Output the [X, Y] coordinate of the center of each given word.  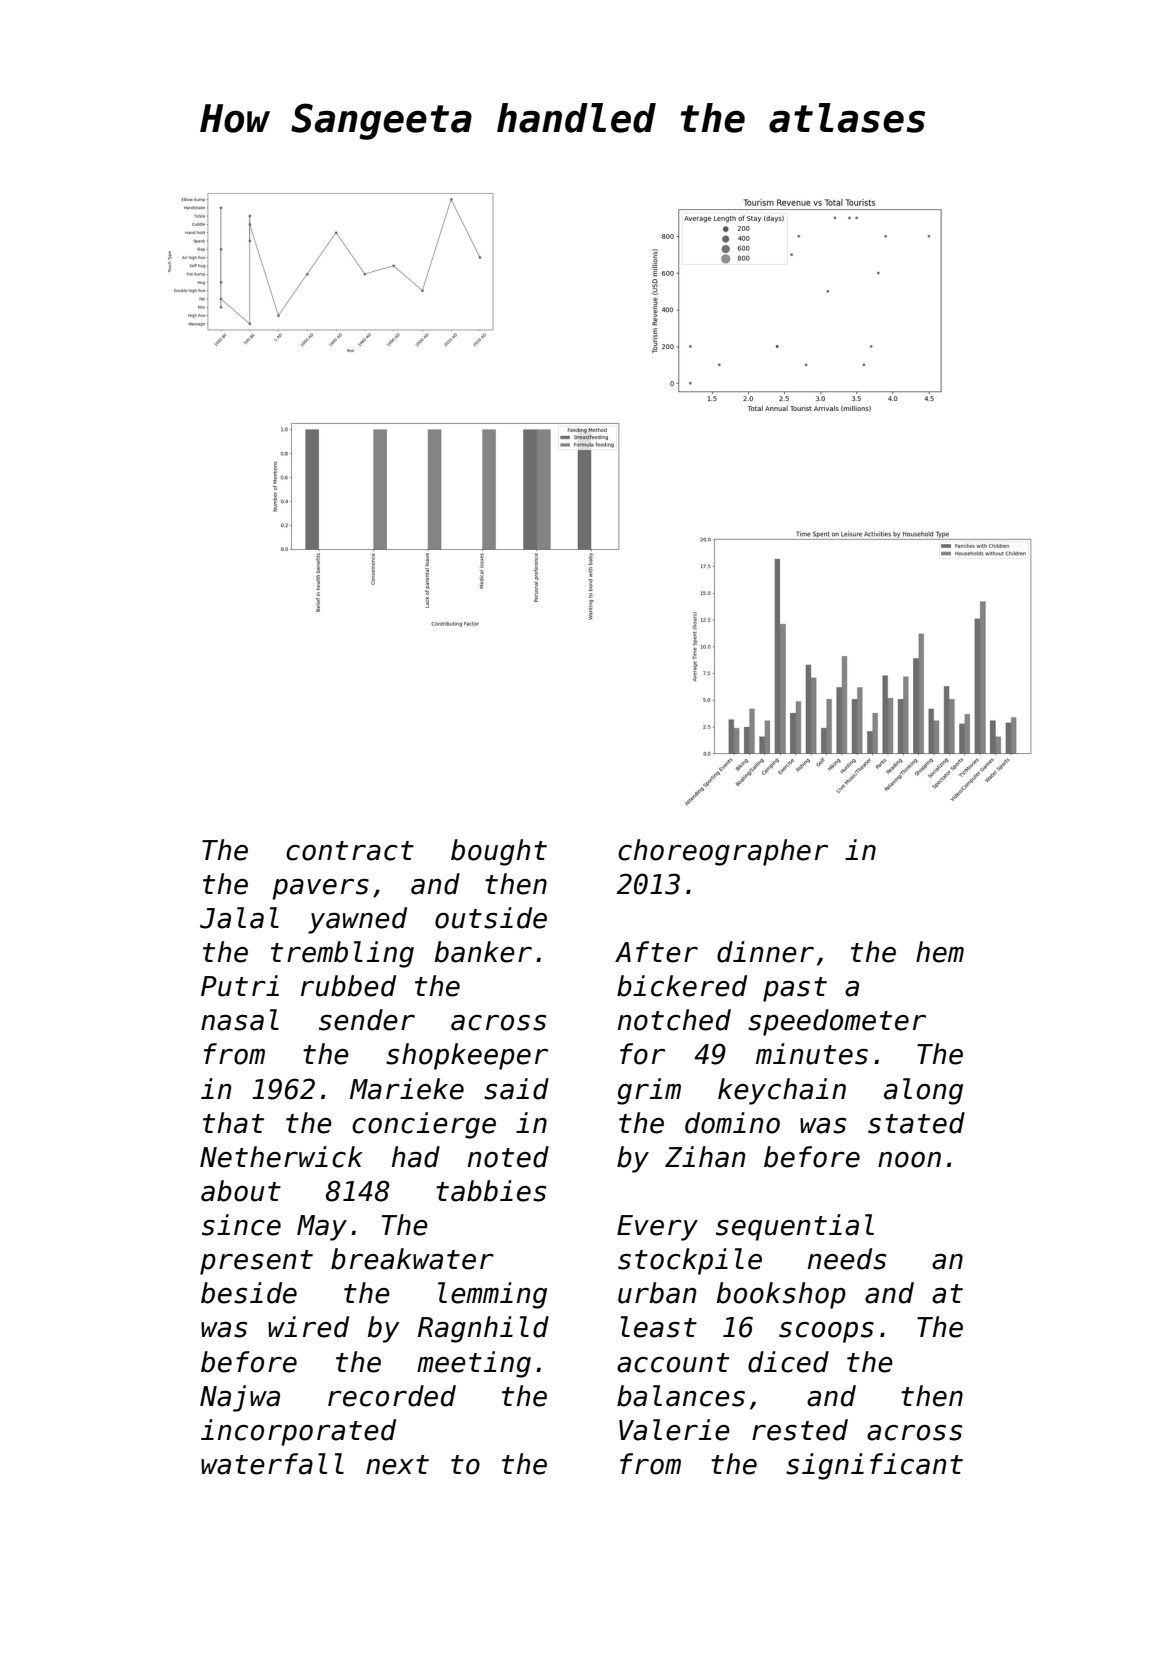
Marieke [407, 1089]
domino [732, 1123]
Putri [240, 986]
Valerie [674, 1430]
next [397, 1465]
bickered [682, 986]
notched [674, 1020]
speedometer [837, 1022]
